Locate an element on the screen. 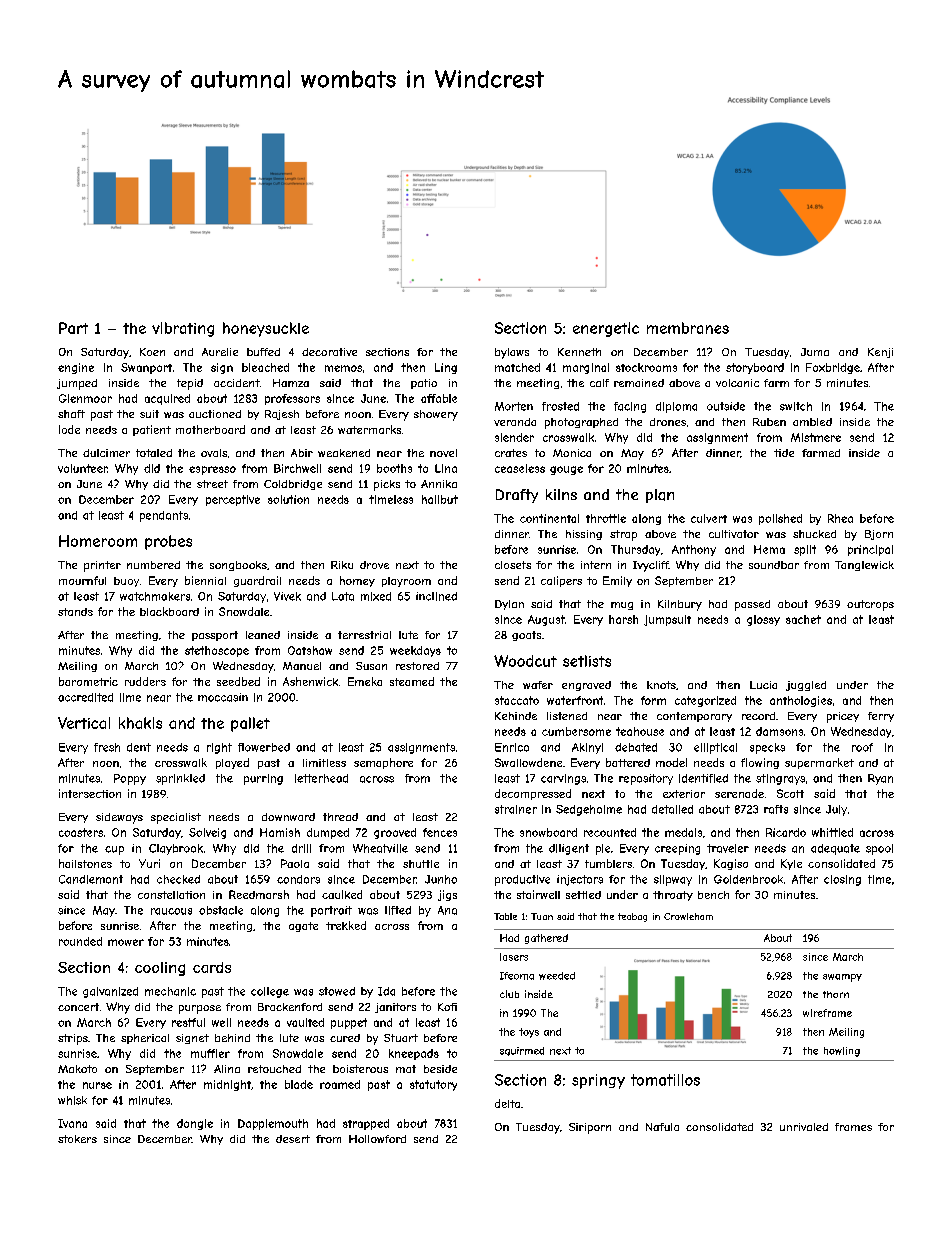 The image size is (952, 1233). downward is located at coordinates (288, 817).
